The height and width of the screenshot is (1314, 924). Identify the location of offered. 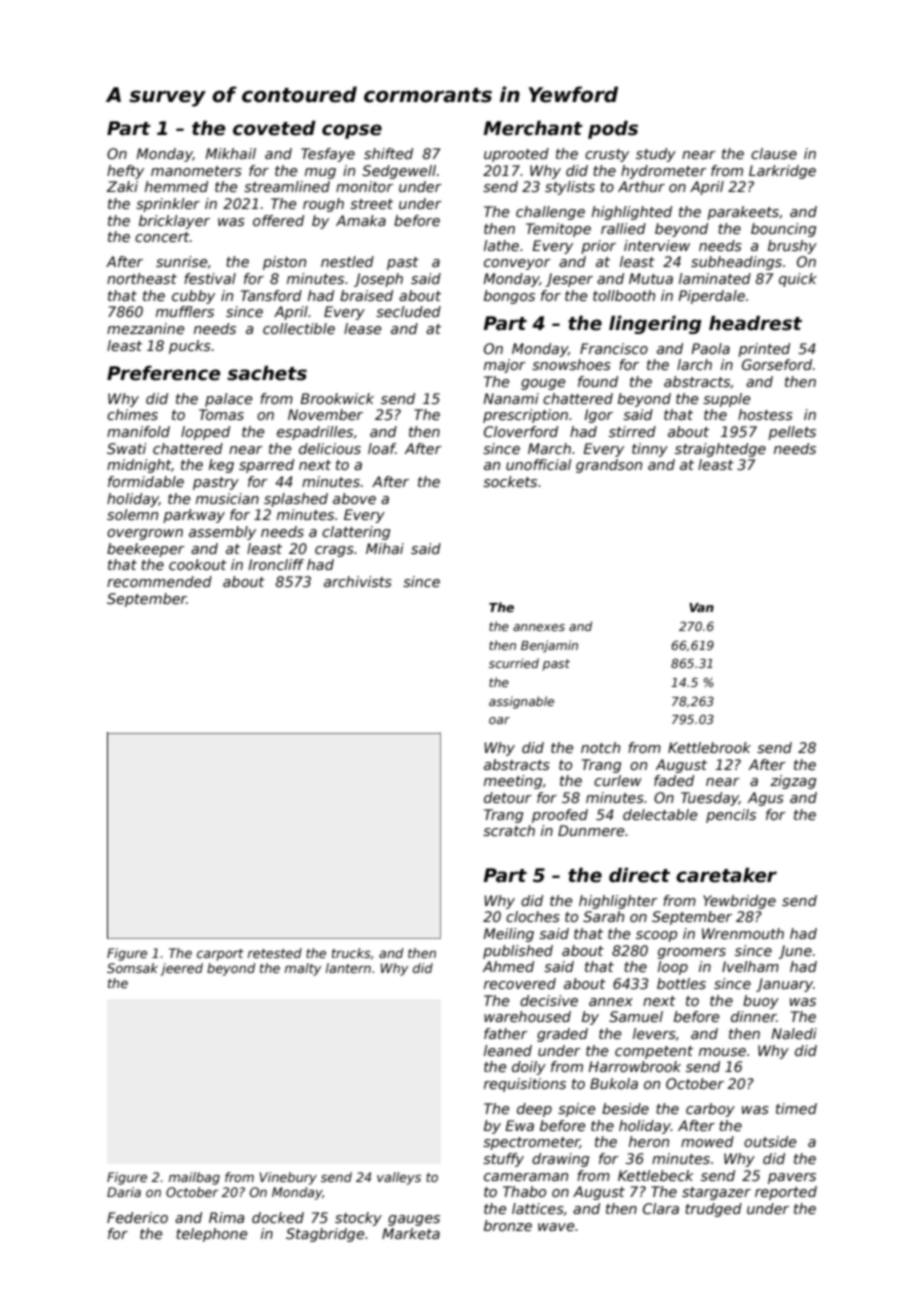
(278, 220).
